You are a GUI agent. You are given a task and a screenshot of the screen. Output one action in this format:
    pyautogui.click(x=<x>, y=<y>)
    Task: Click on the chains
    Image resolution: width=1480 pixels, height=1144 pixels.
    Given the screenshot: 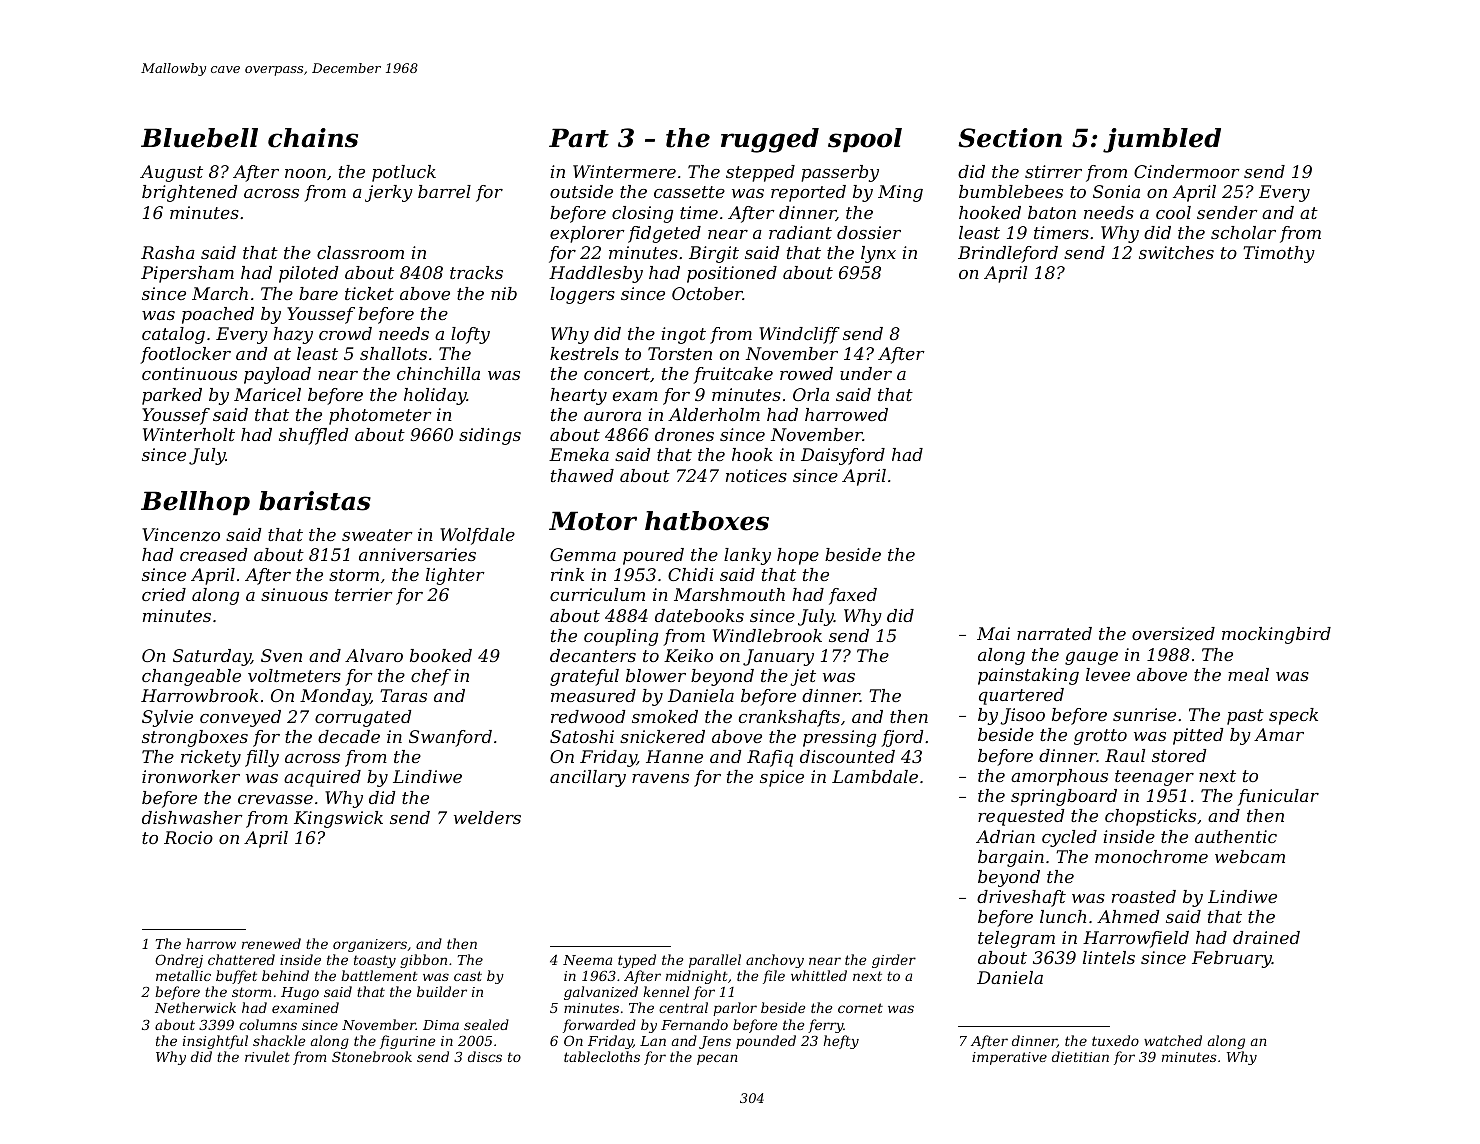 What is the action you would take?
    pyautogui.click(x=313, y=138)
